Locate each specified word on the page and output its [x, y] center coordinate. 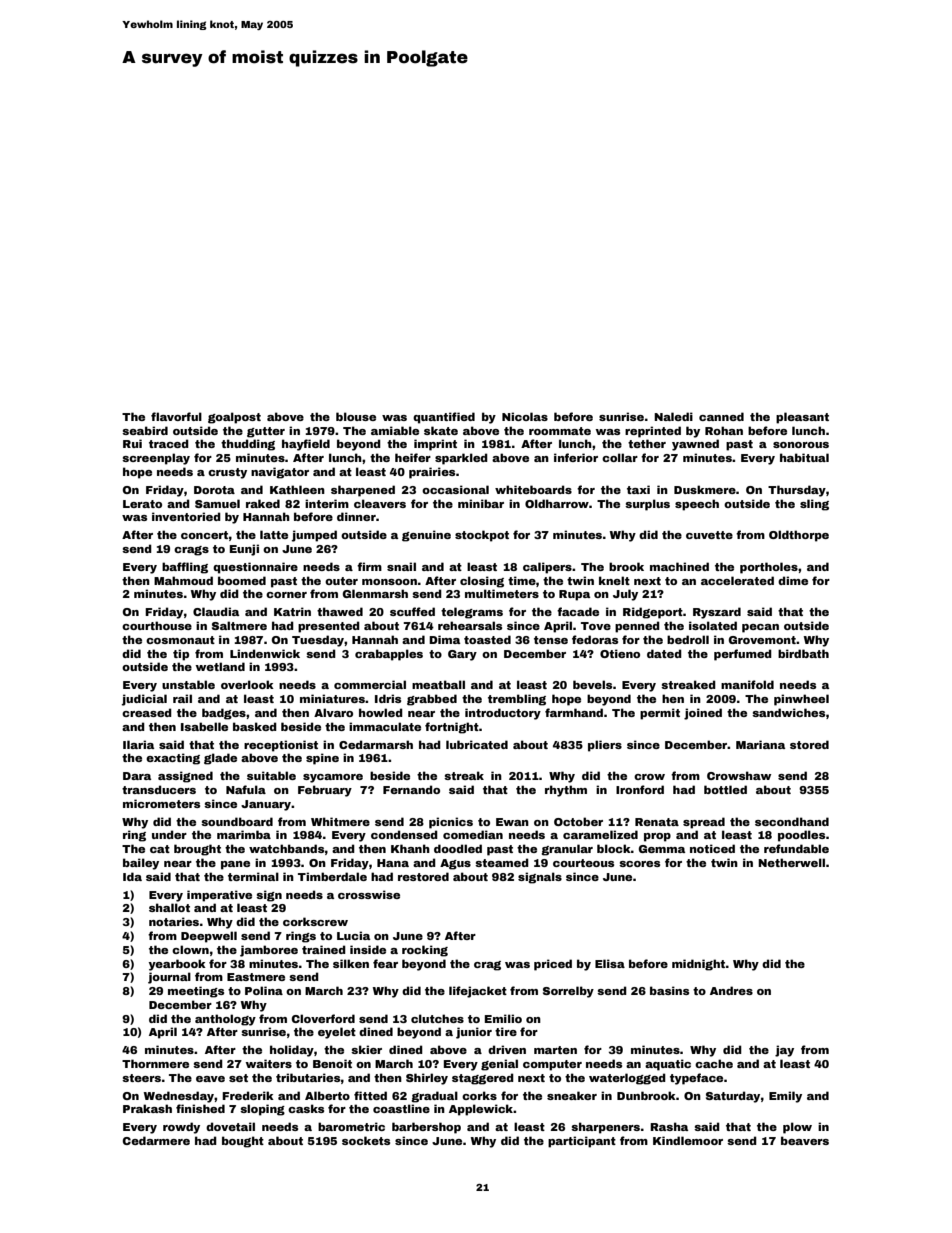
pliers [605, 746]
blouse [356, 416]
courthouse [157, 625]
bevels [592, 684]
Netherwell [791, 862]
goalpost [234, 418]
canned [721, 416]
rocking [425, 951]
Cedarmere [156, 1140]
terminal [253, 876]
